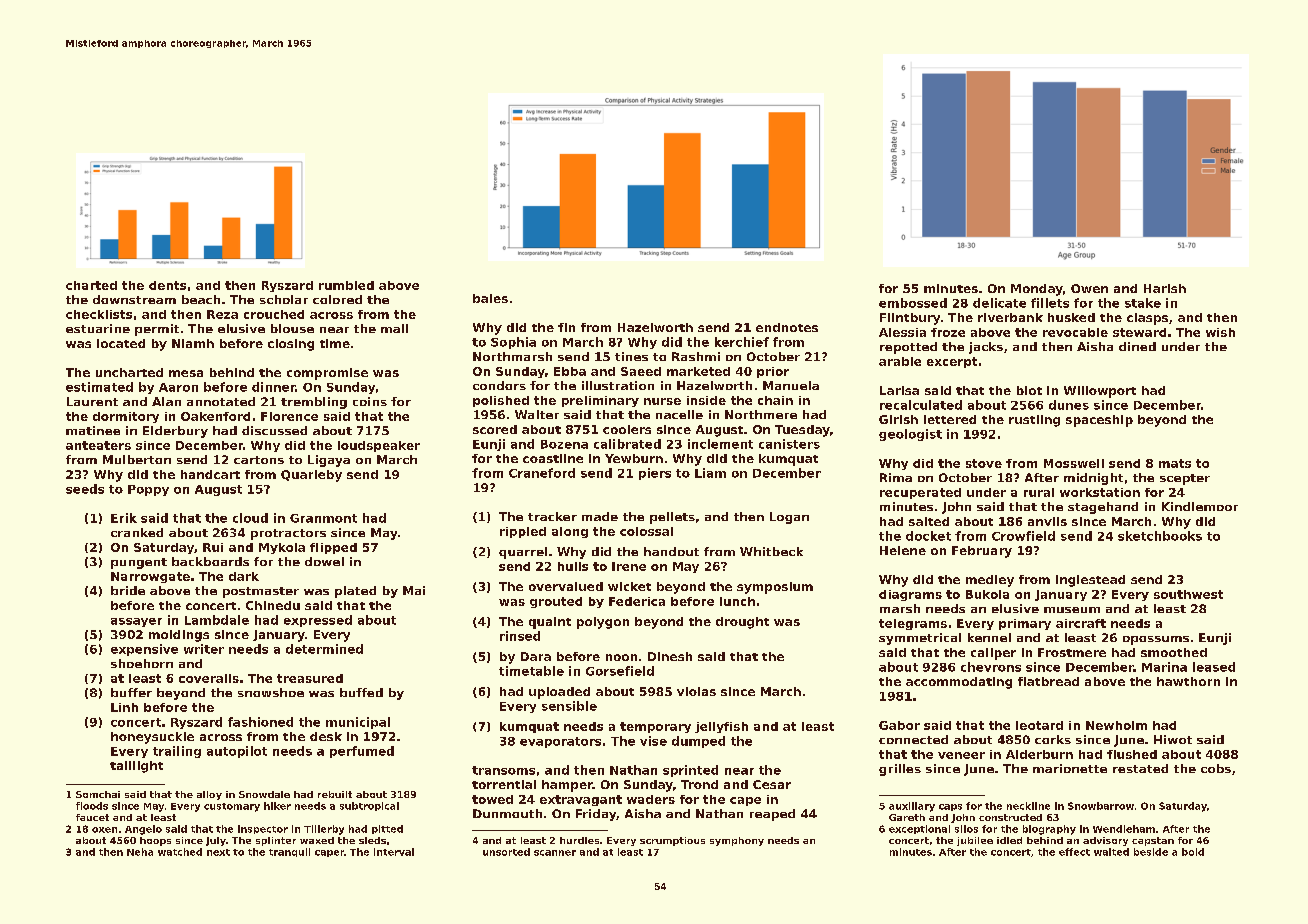 Image resolution: width=1308 pixels, height=924 pixels. Describe the element at coordinates (335, 794) in the page. I see `rebuilt` at that location.
